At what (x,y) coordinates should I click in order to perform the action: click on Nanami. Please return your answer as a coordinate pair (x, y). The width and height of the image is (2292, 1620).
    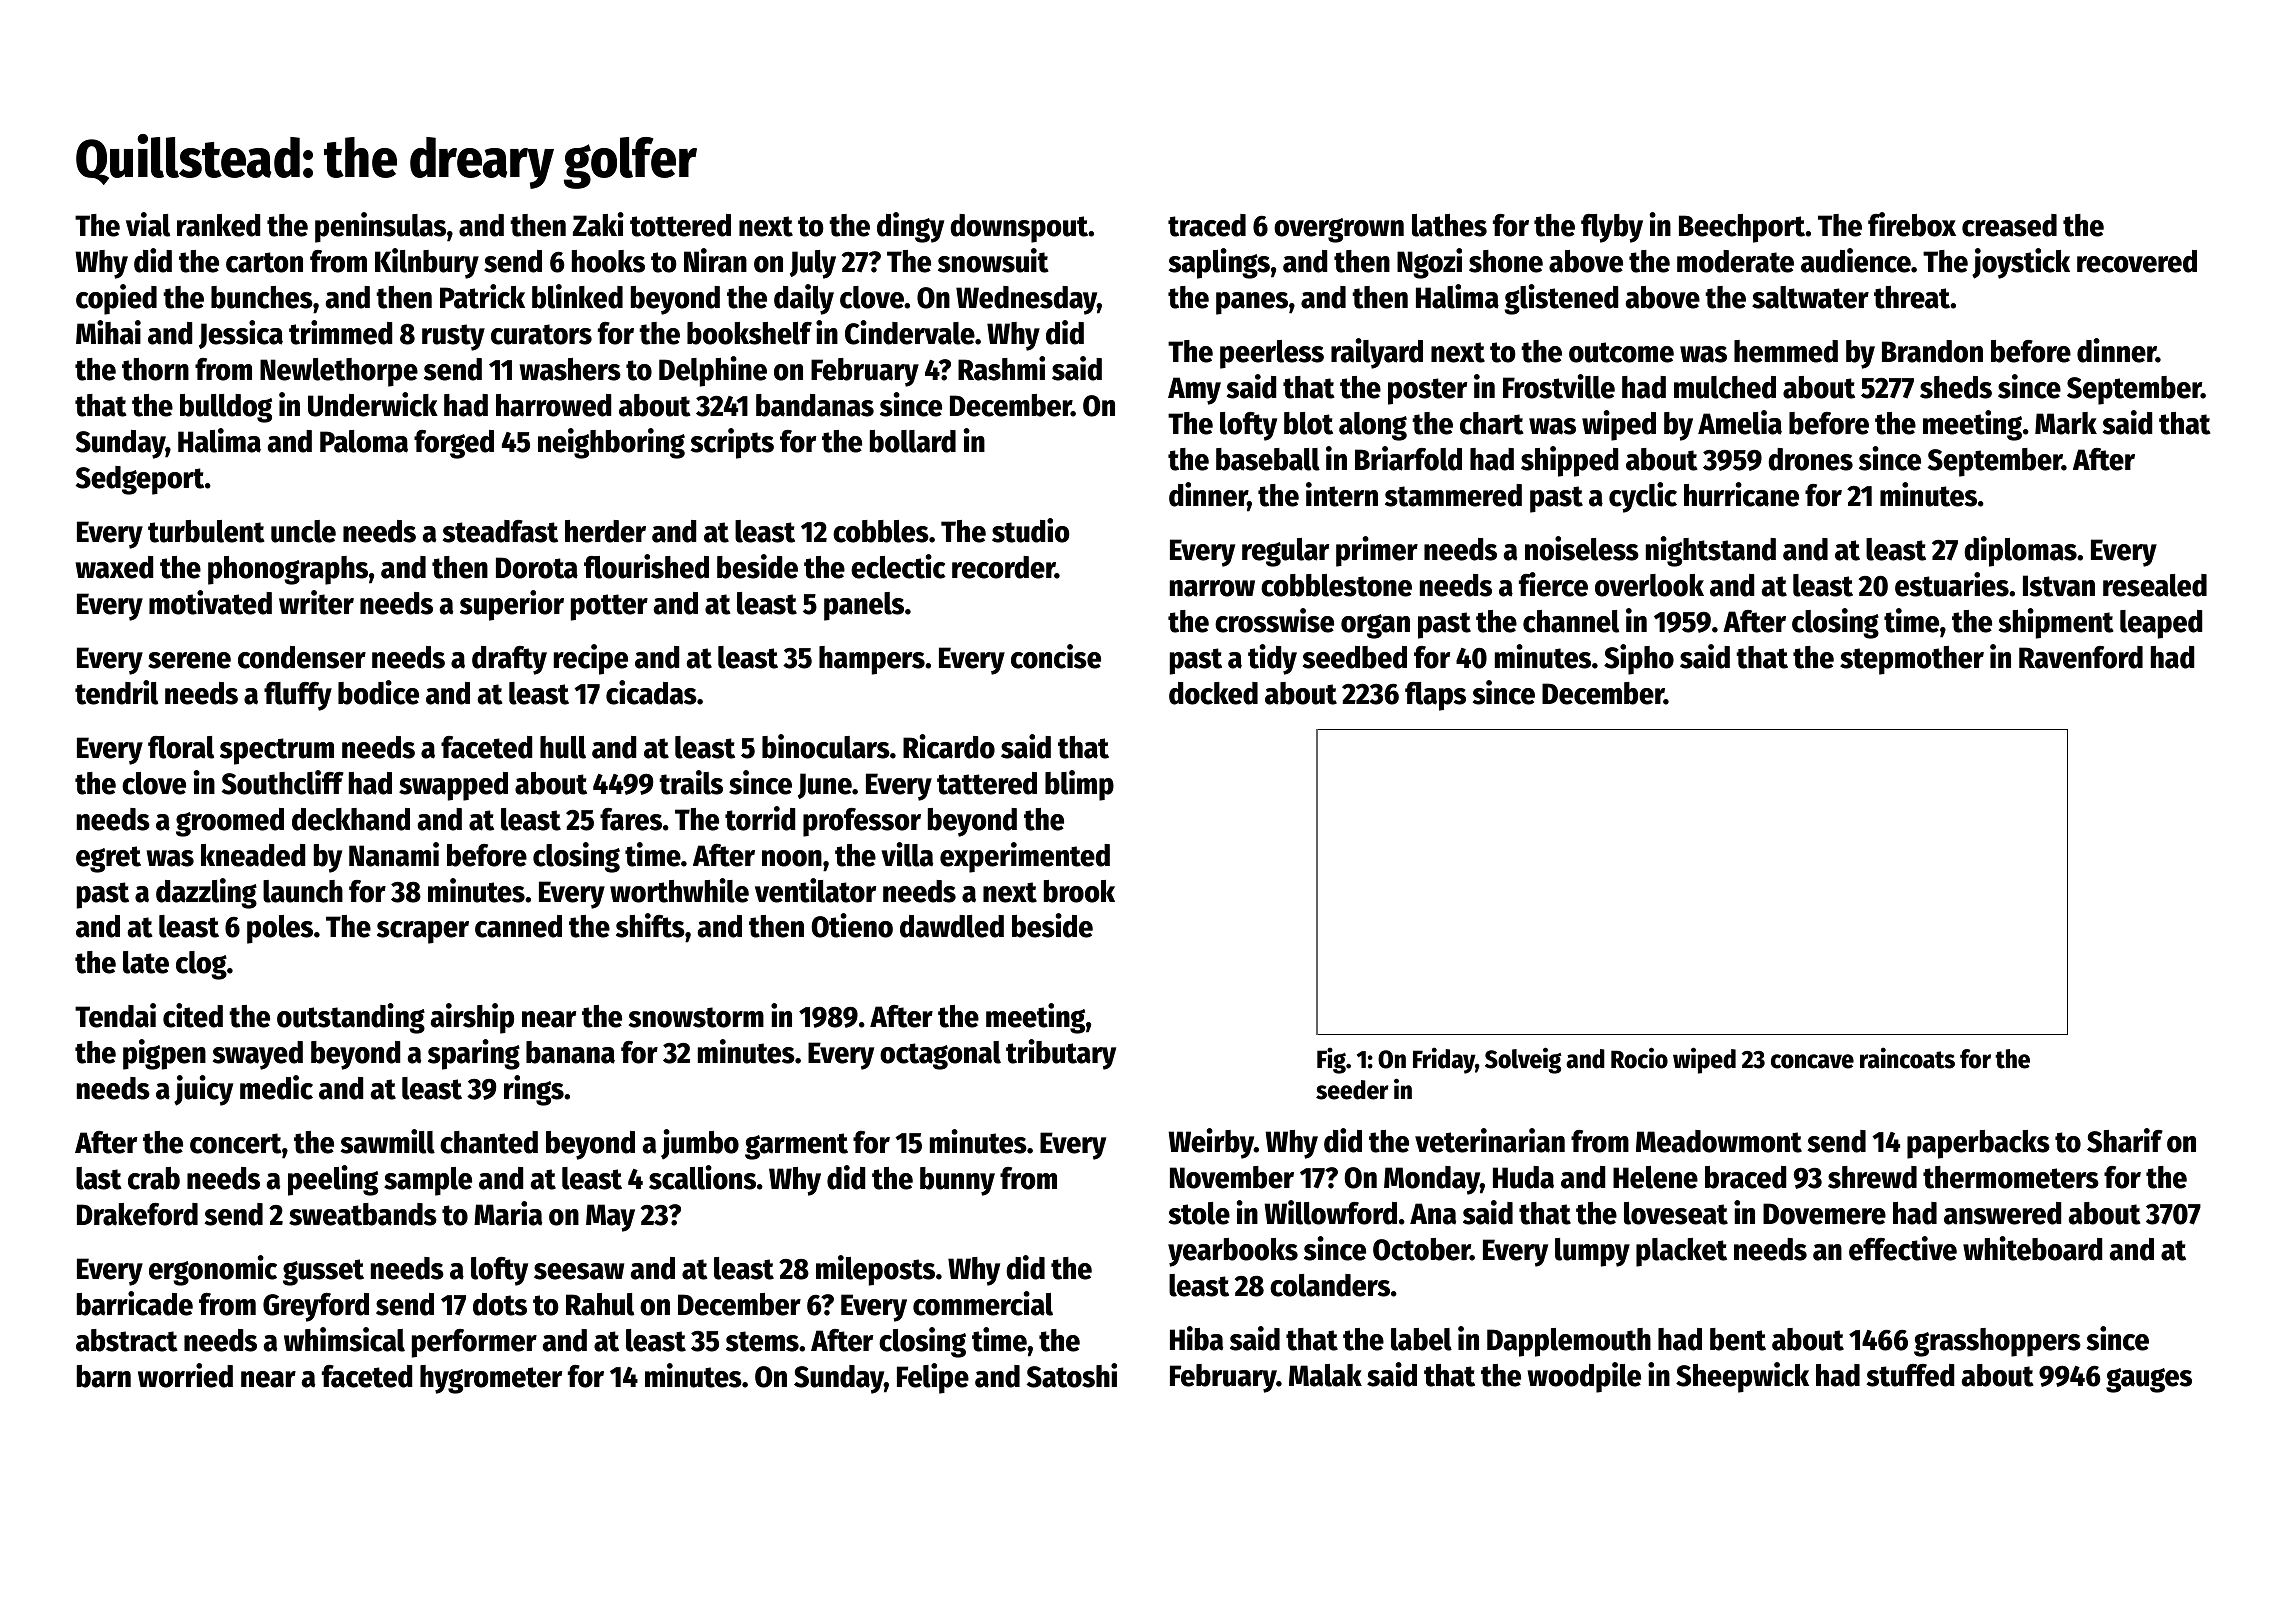
    Looking at the image, I should click on (394, 854).
